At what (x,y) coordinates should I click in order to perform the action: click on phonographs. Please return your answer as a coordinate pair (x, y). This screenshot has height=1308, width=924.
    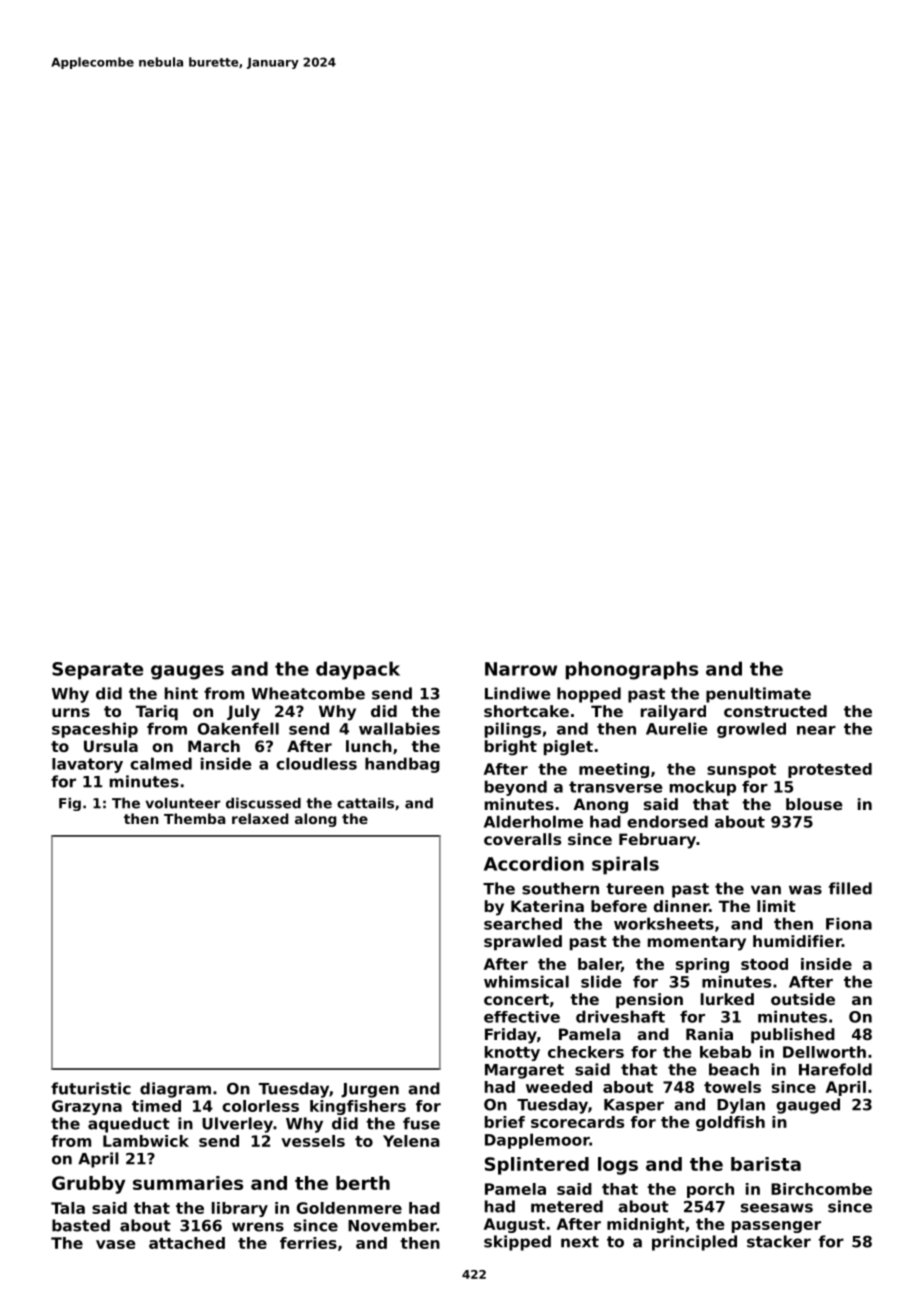
    Looking at the image, I should click on (632, 670).
